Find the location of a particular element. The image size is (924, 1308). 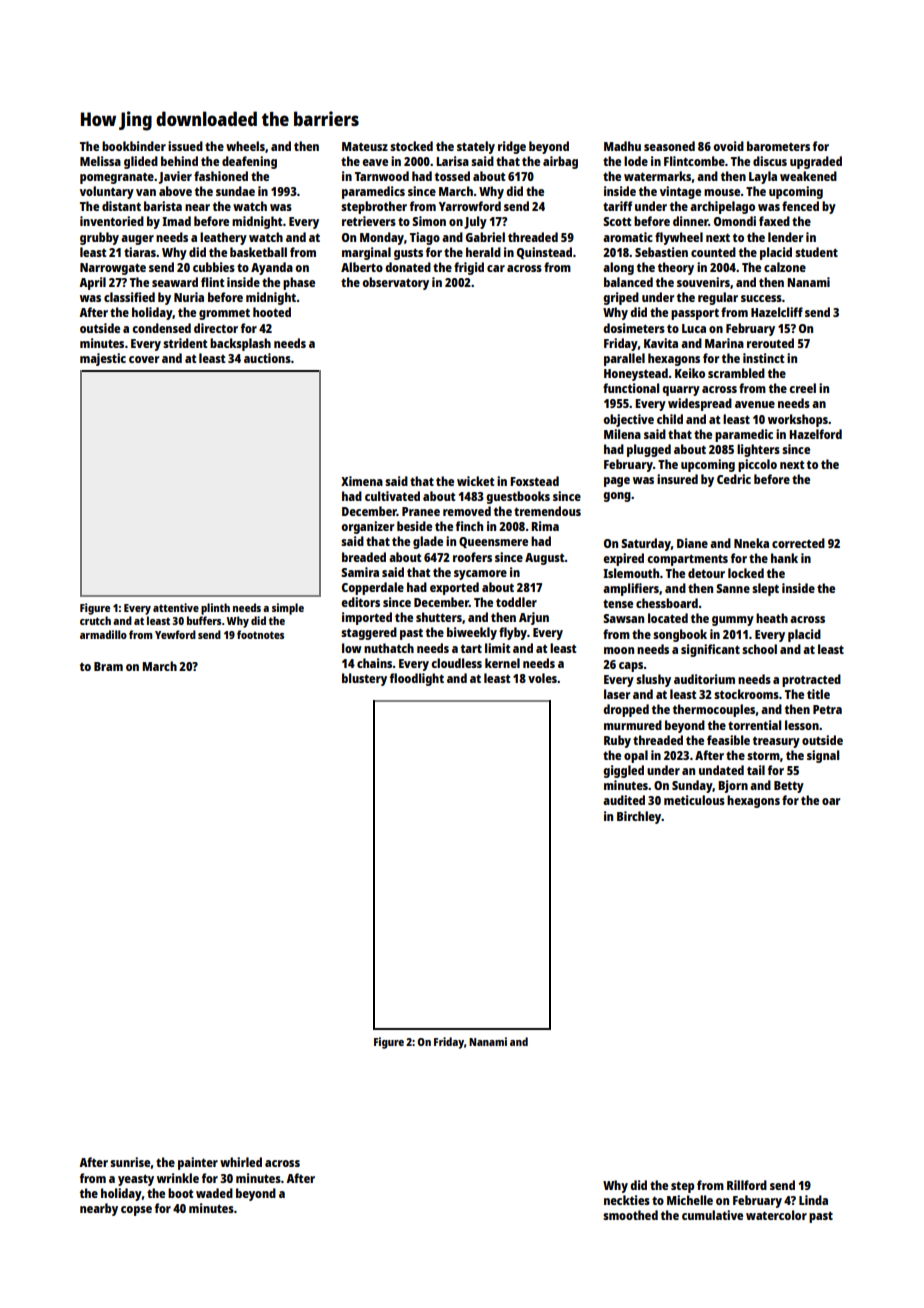

footnotes is located at coordinates (260, 634).
